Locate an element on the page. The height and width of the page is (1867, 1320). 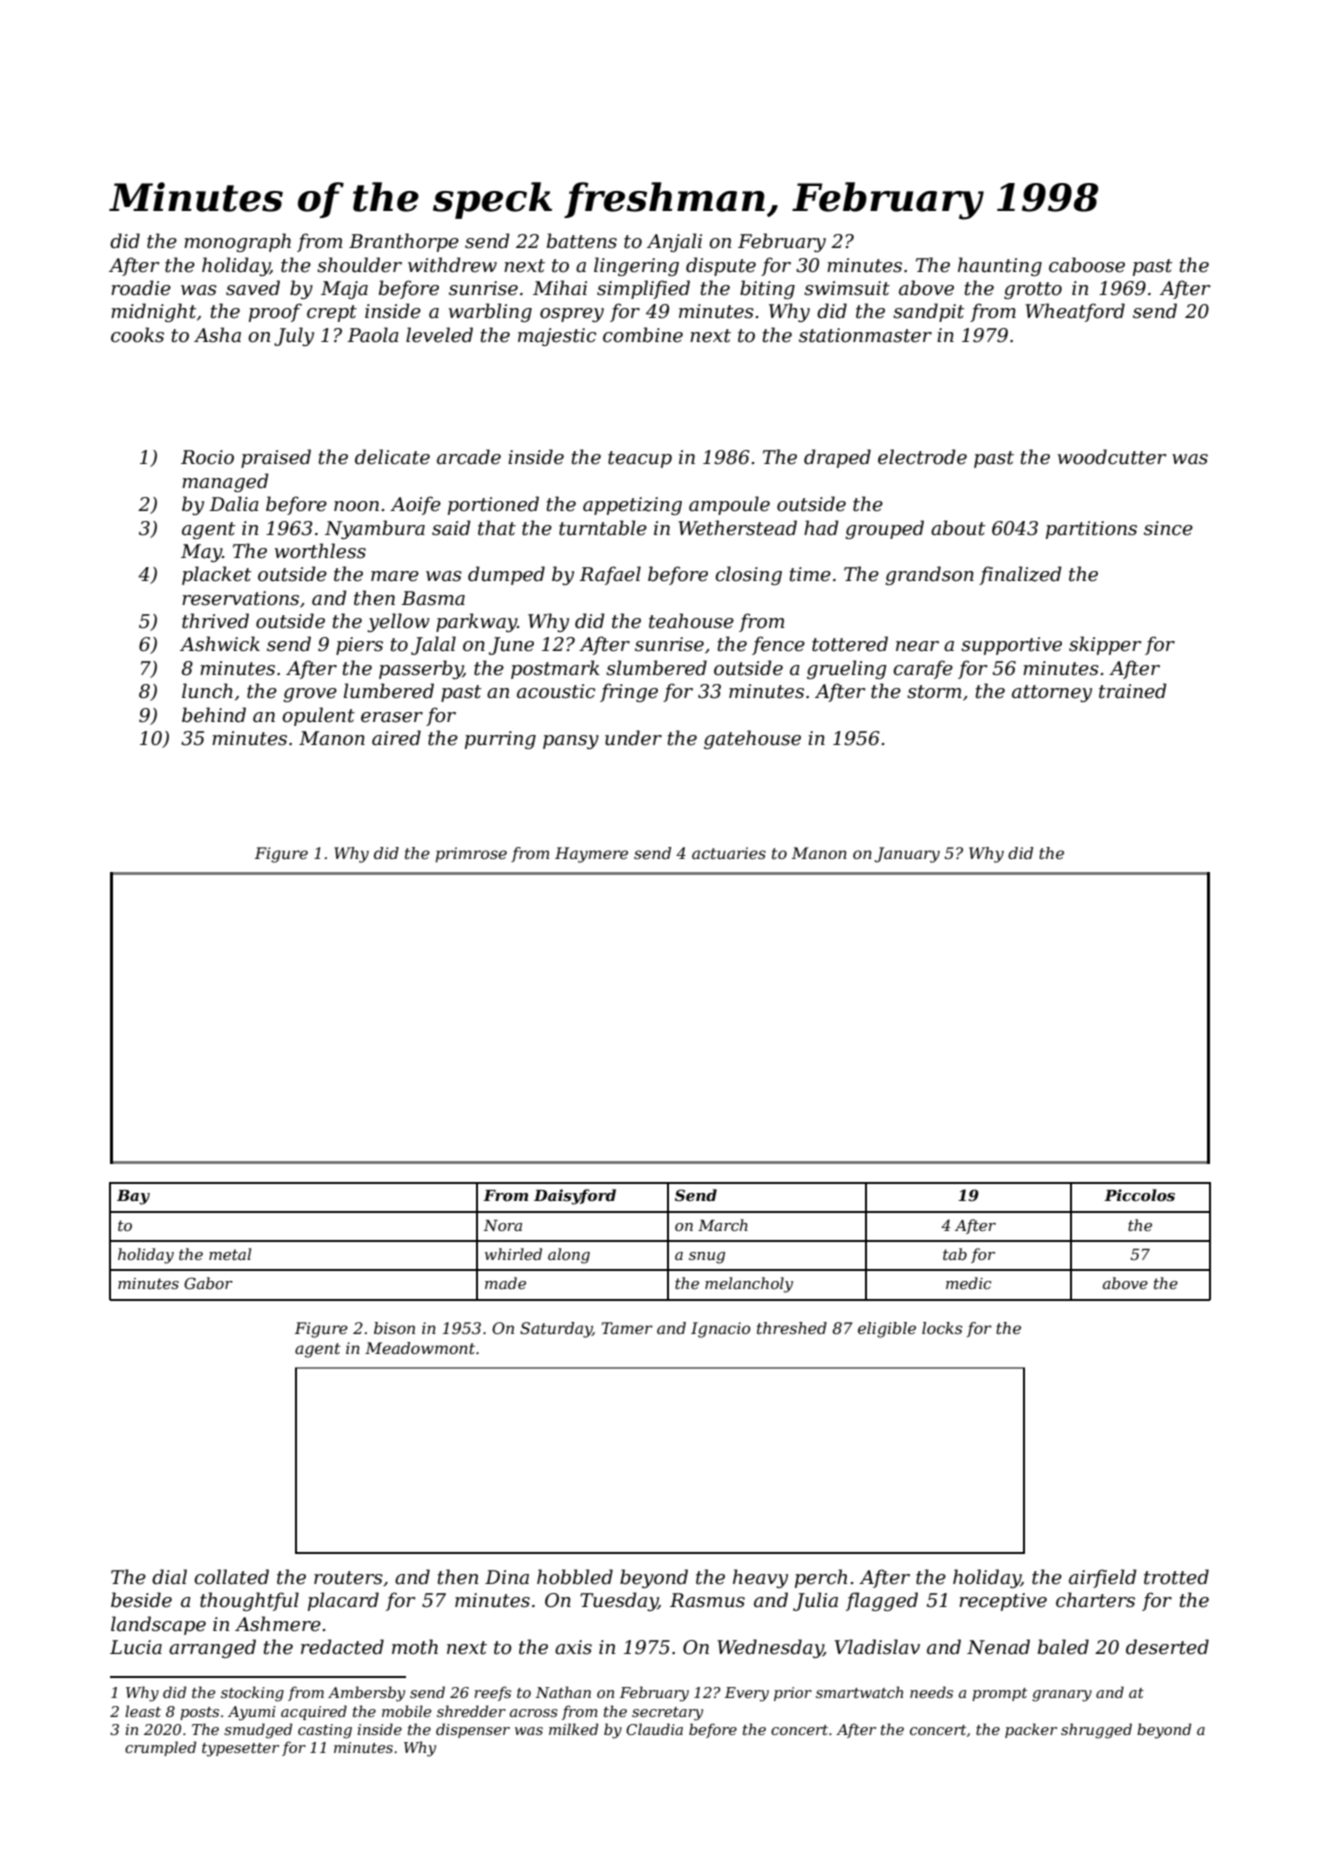
monograph is located at coordinates (237, 242).
